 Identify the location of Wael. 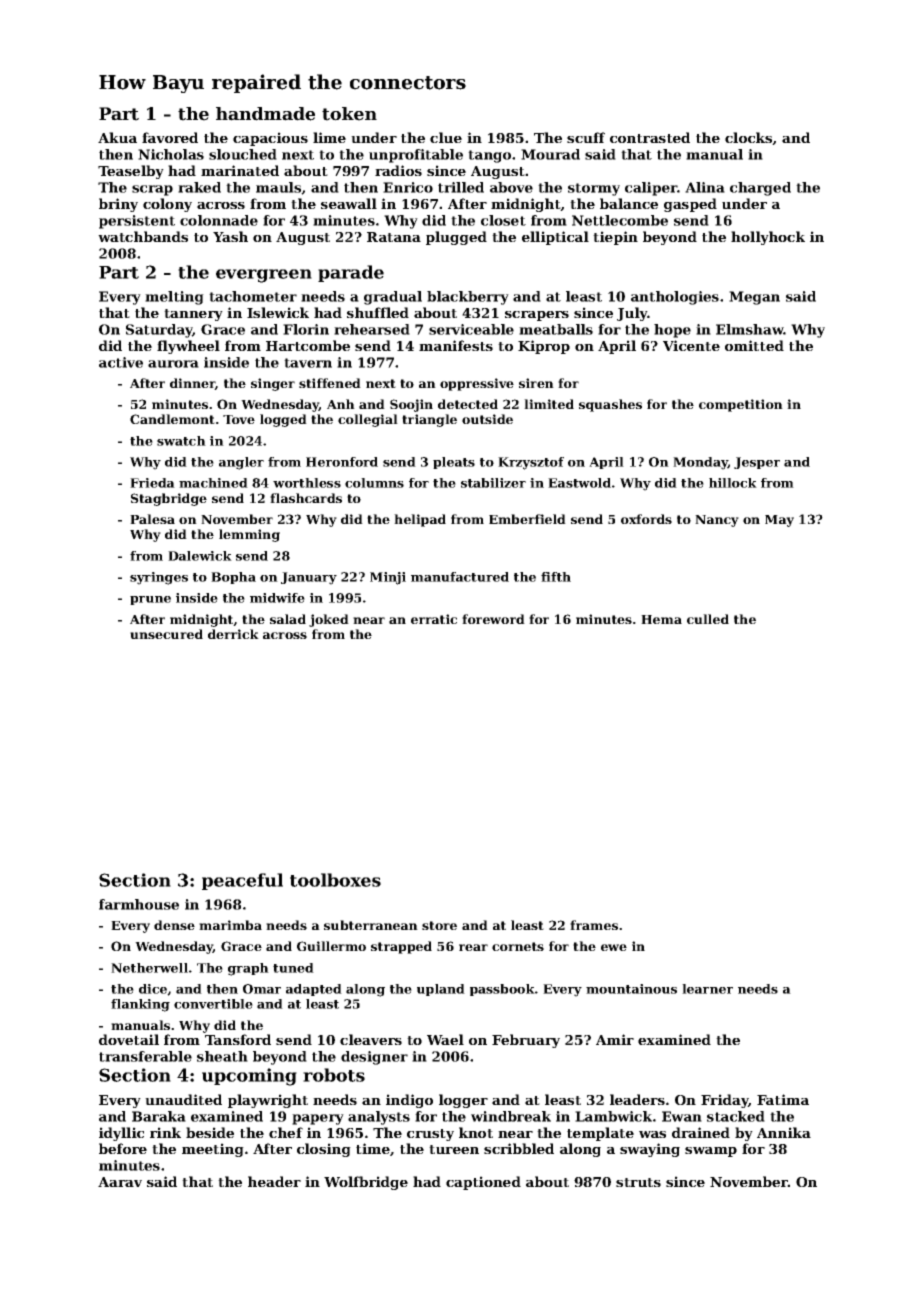
(445, 1039).
